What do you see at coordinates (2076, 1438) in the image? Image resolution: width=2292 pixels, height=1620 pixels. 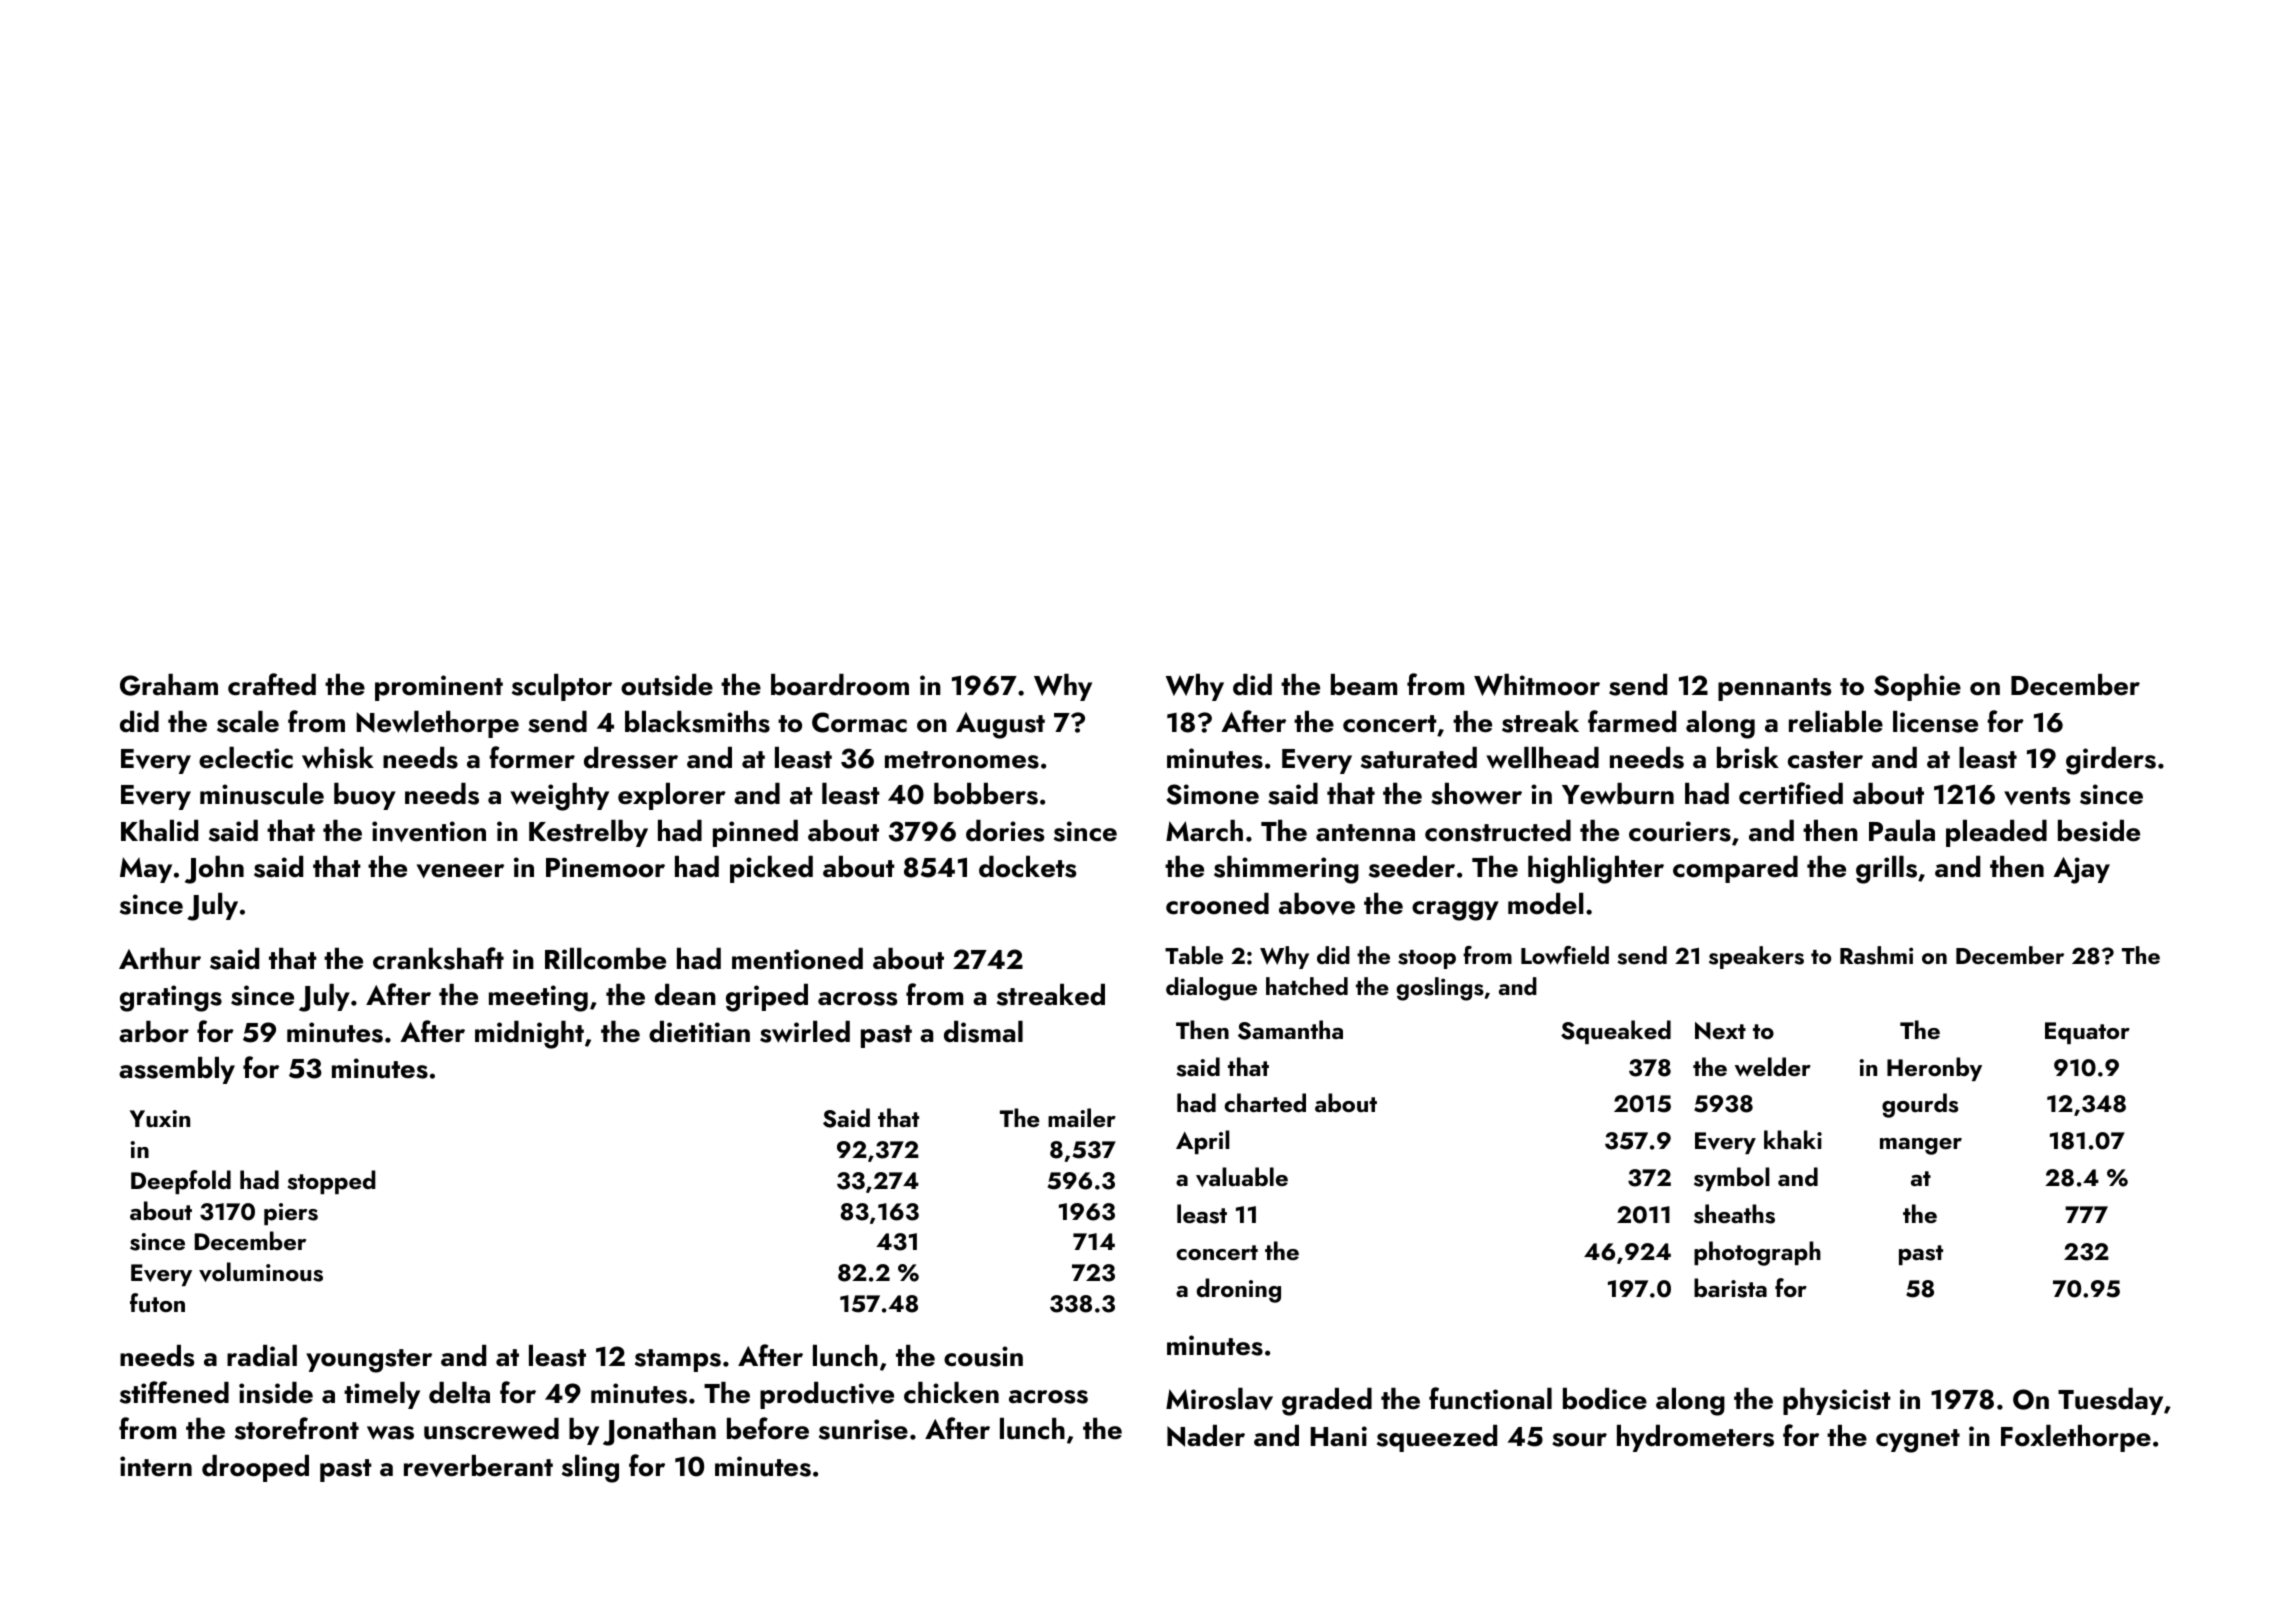 I see `Foxlethorpe` at bounding box center [2076, 1438].
